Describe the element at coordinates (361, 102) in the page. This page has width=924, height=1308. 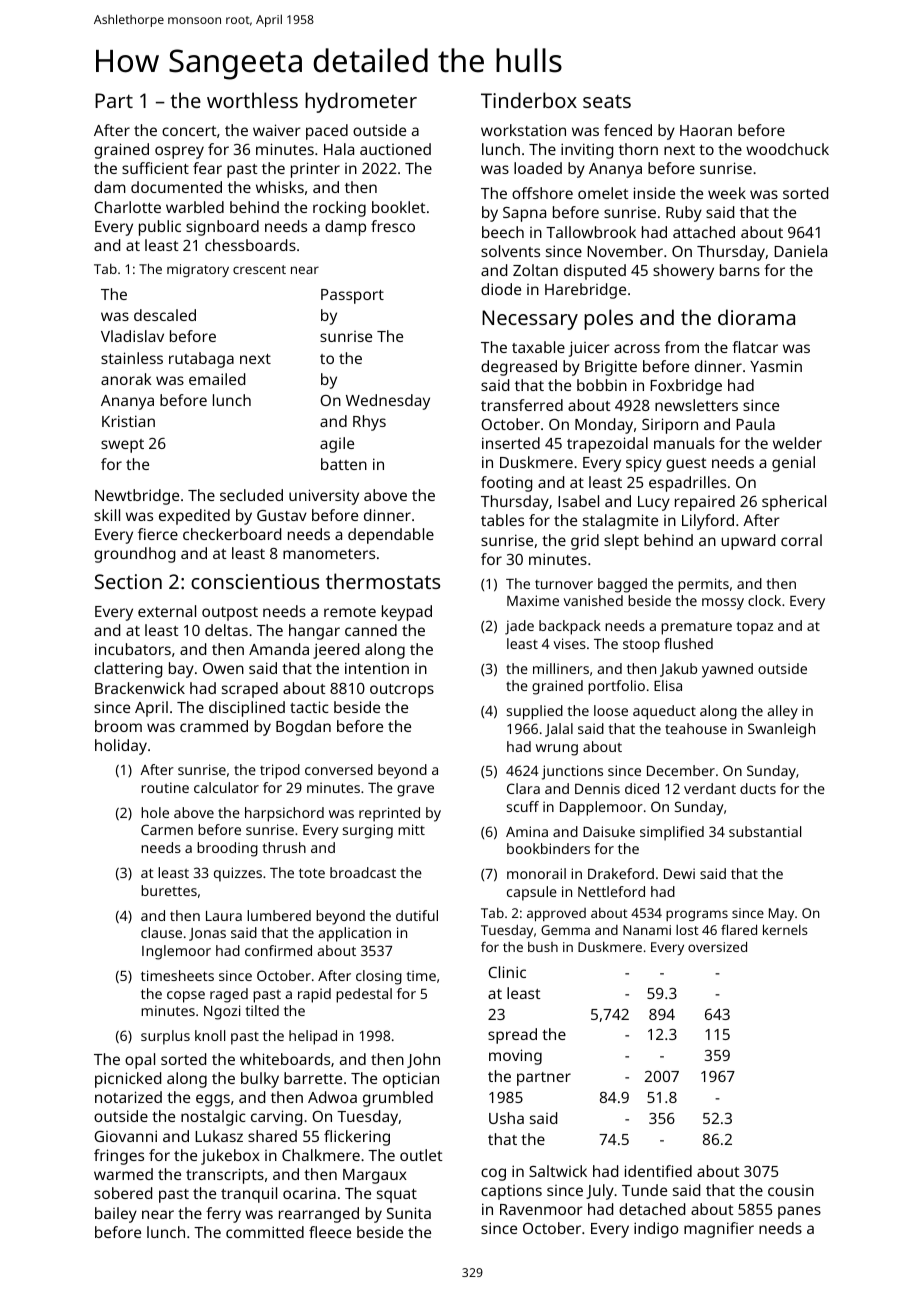
I see `hydrometer` at that location.
